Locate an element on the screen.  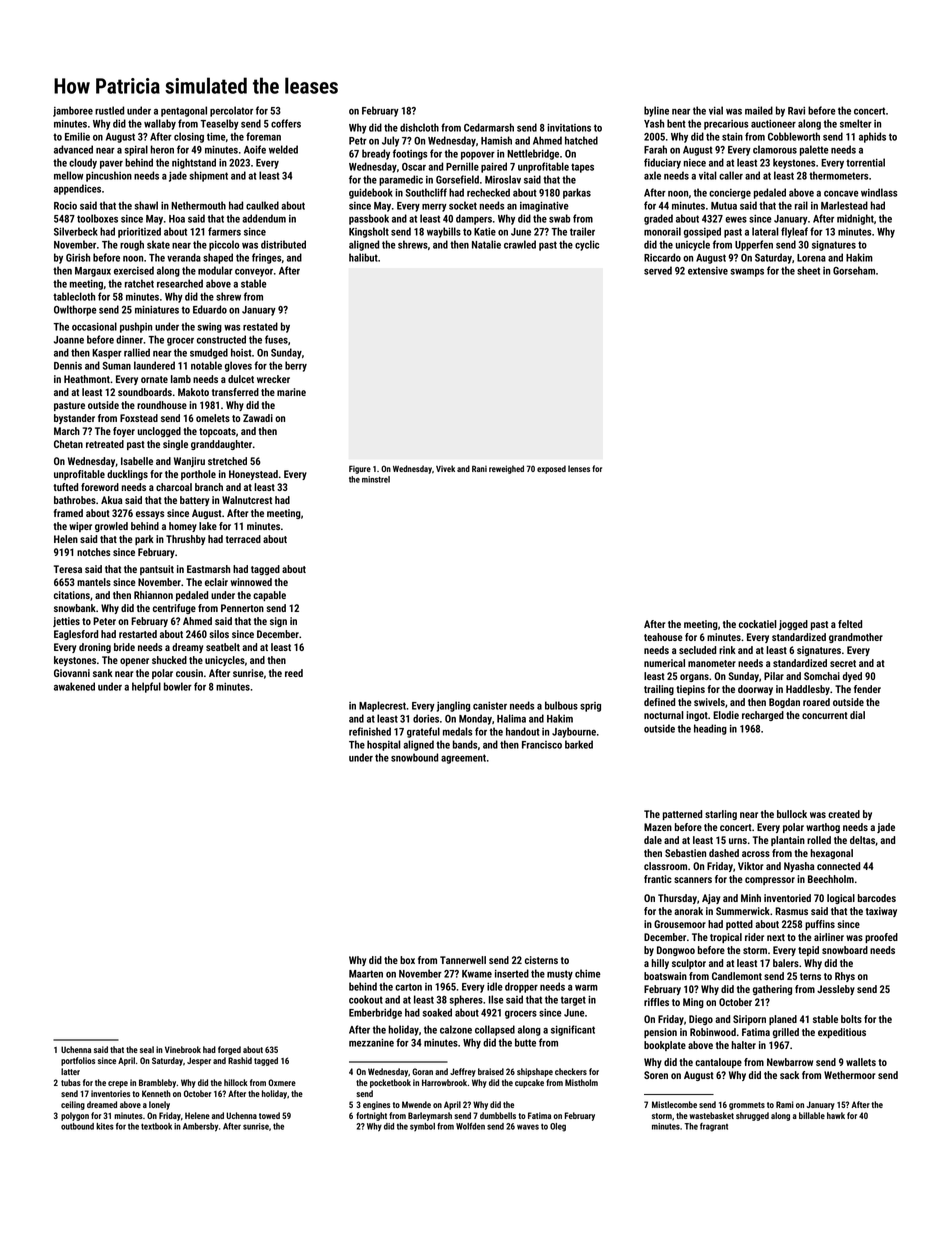
pincushion is located at coordinates (109, 176).
